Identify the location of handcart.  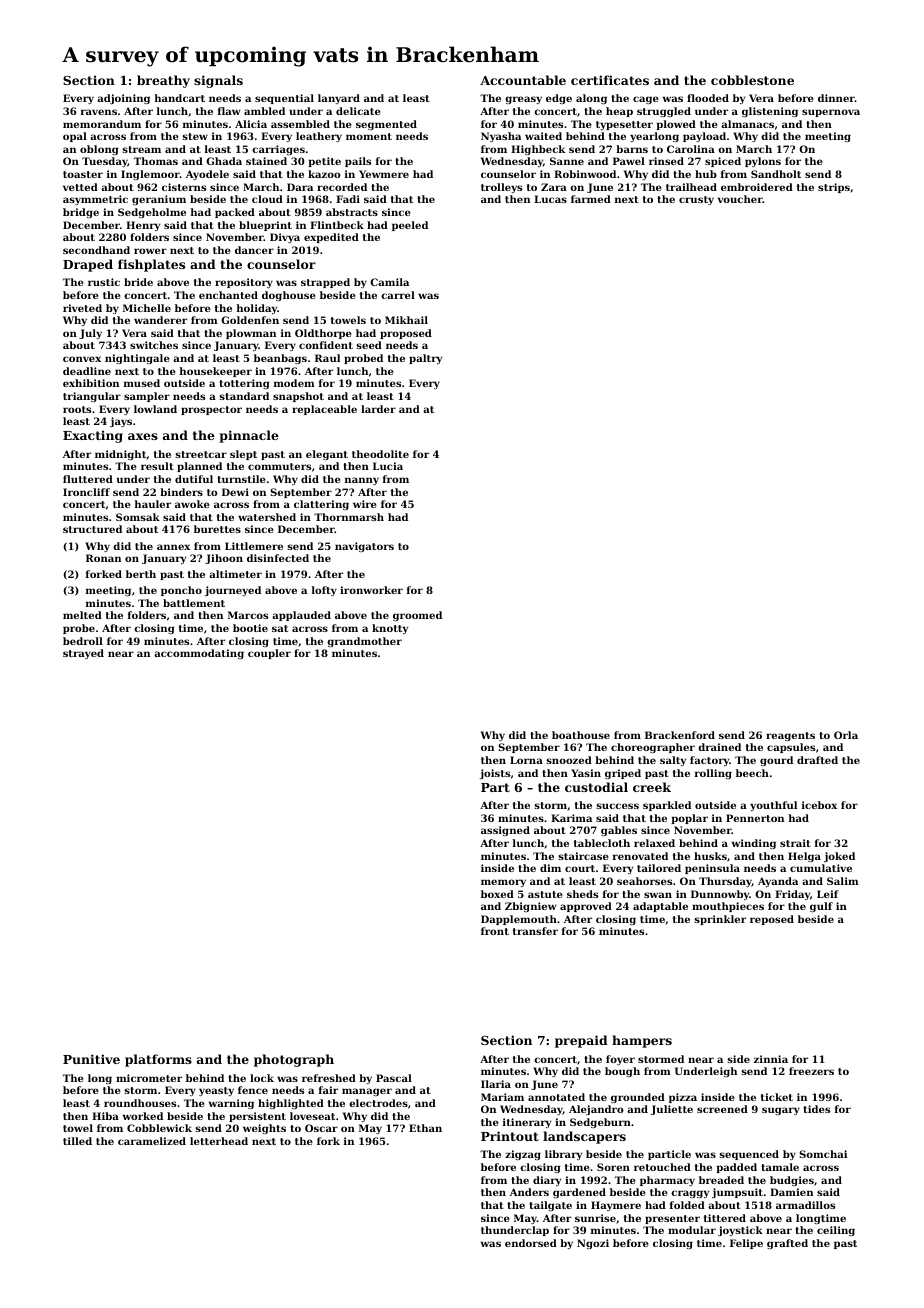
(179, 98).
